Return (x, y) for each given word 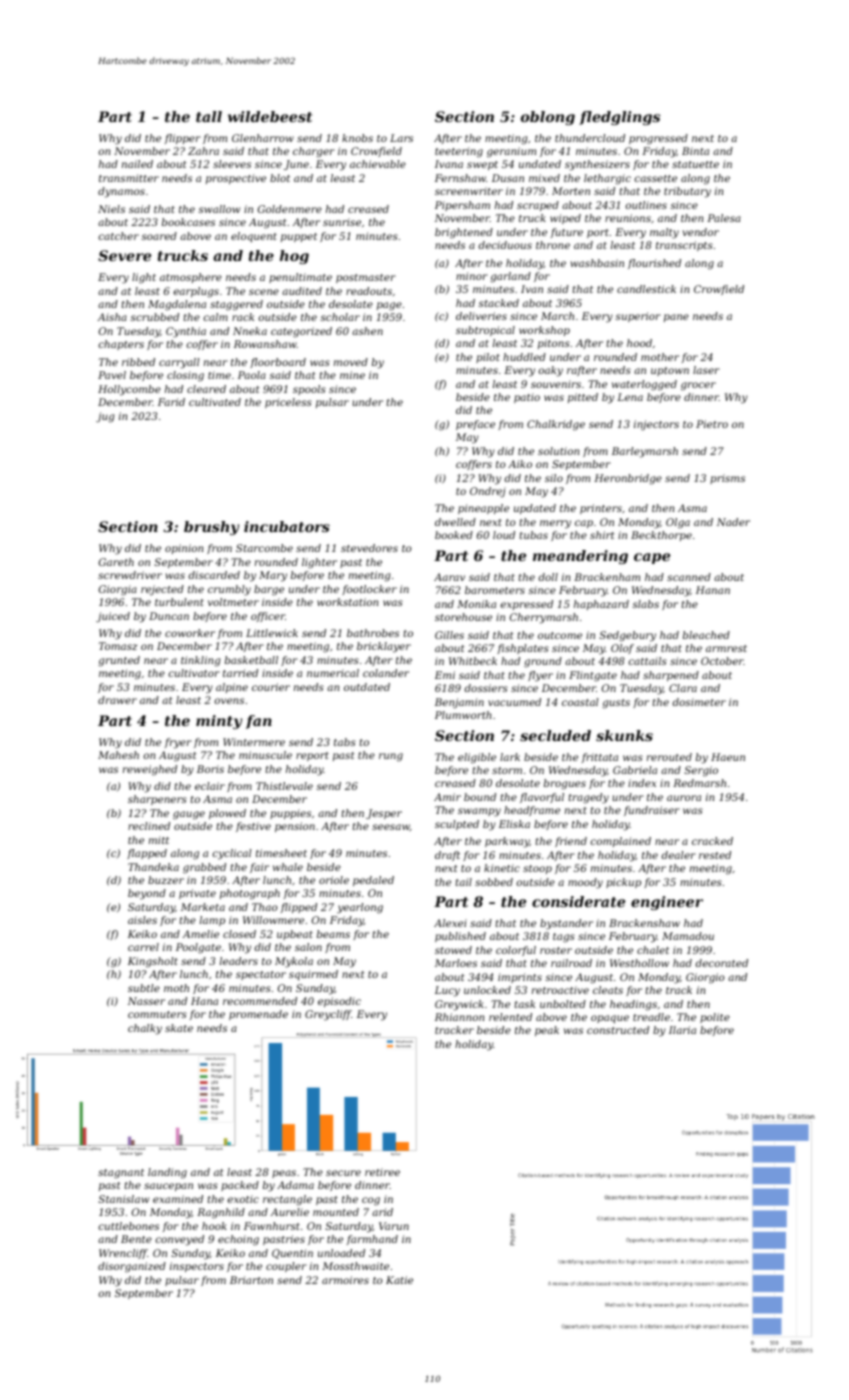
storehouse (463, 617)
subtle (144, 988)
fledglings (619, 118)
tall (209, 116)
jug (105, 417)
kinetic (502, 868)
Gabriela (635, 770)
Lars (401, 138)
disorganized (132, 1267)
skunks (624, 735)
